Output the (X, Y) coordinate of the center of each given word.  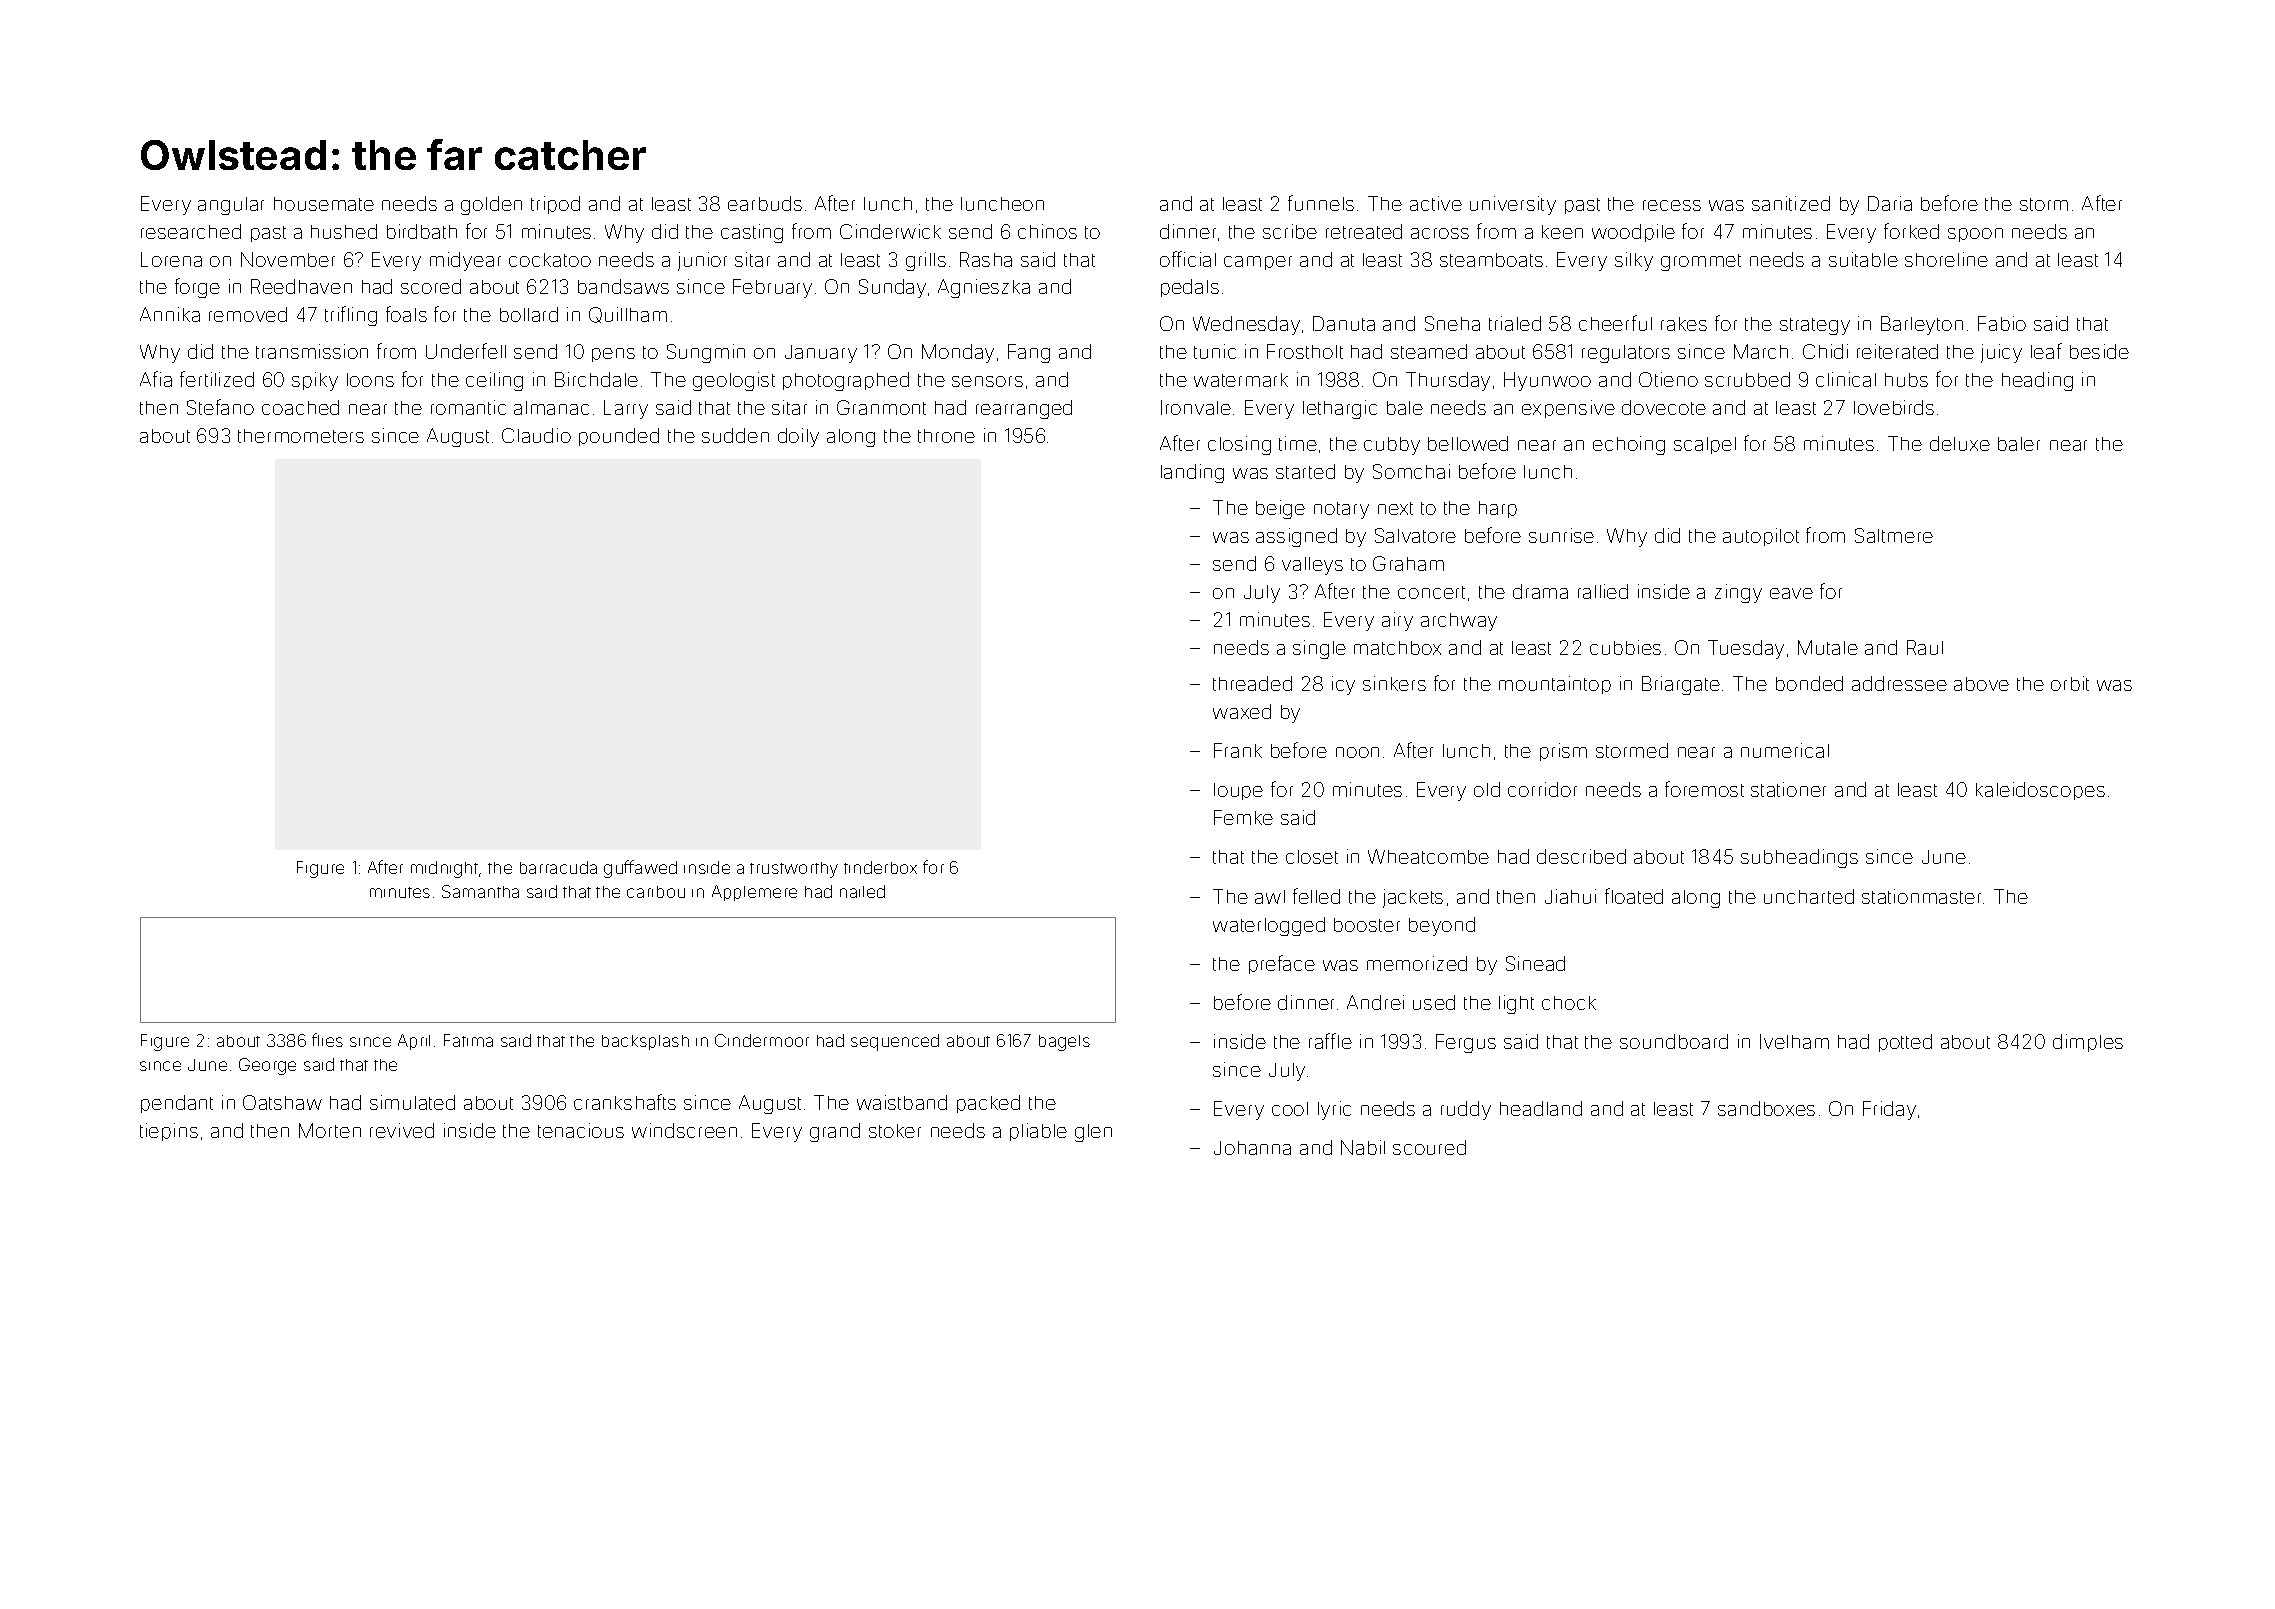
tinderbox (880, 867)
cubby (1392, 446)
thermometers (301, 436)
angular (231, 206)
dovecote (1664, 407)
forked (1911, 231)
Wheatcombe (1428, 856)
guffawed (640, 869)
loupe (1238, 791)
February (772, 288)
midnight (444, 869)
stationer (1788, 789)
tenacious (581, 1130)
